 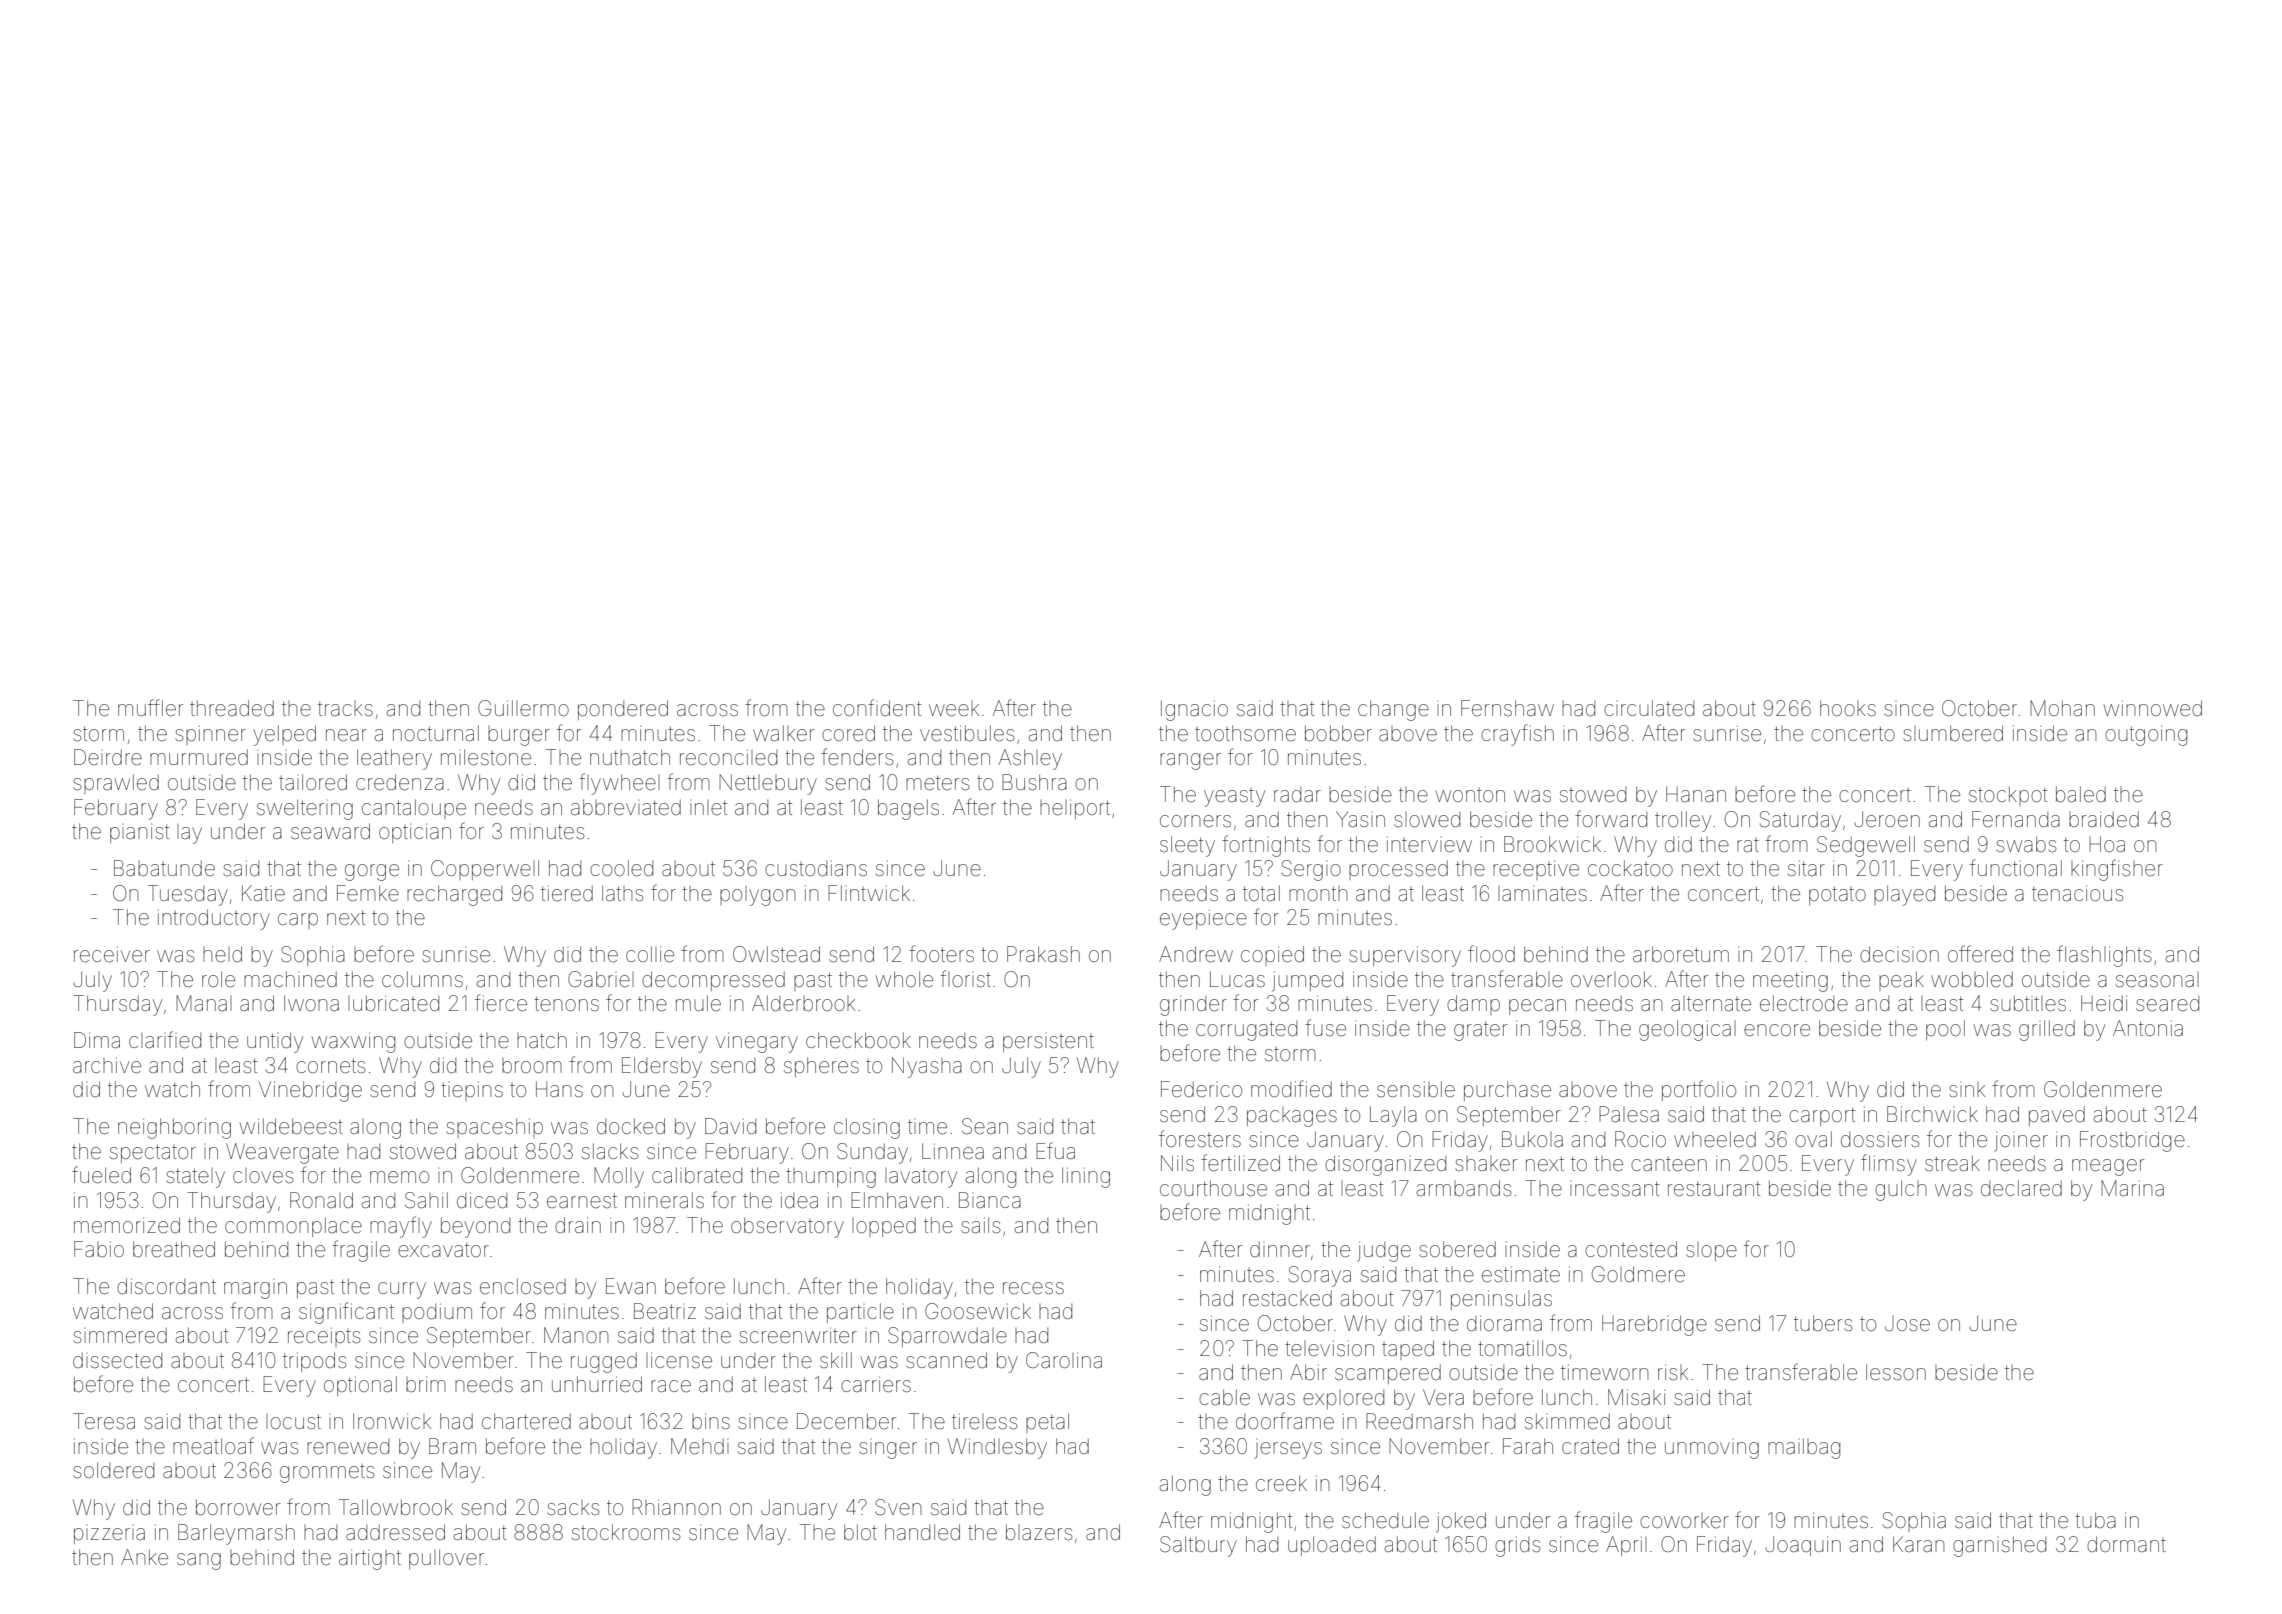 What do you see at coordinates (523, 708) in the document?
I see `Guillermo` at bounding box center [523, 708].
